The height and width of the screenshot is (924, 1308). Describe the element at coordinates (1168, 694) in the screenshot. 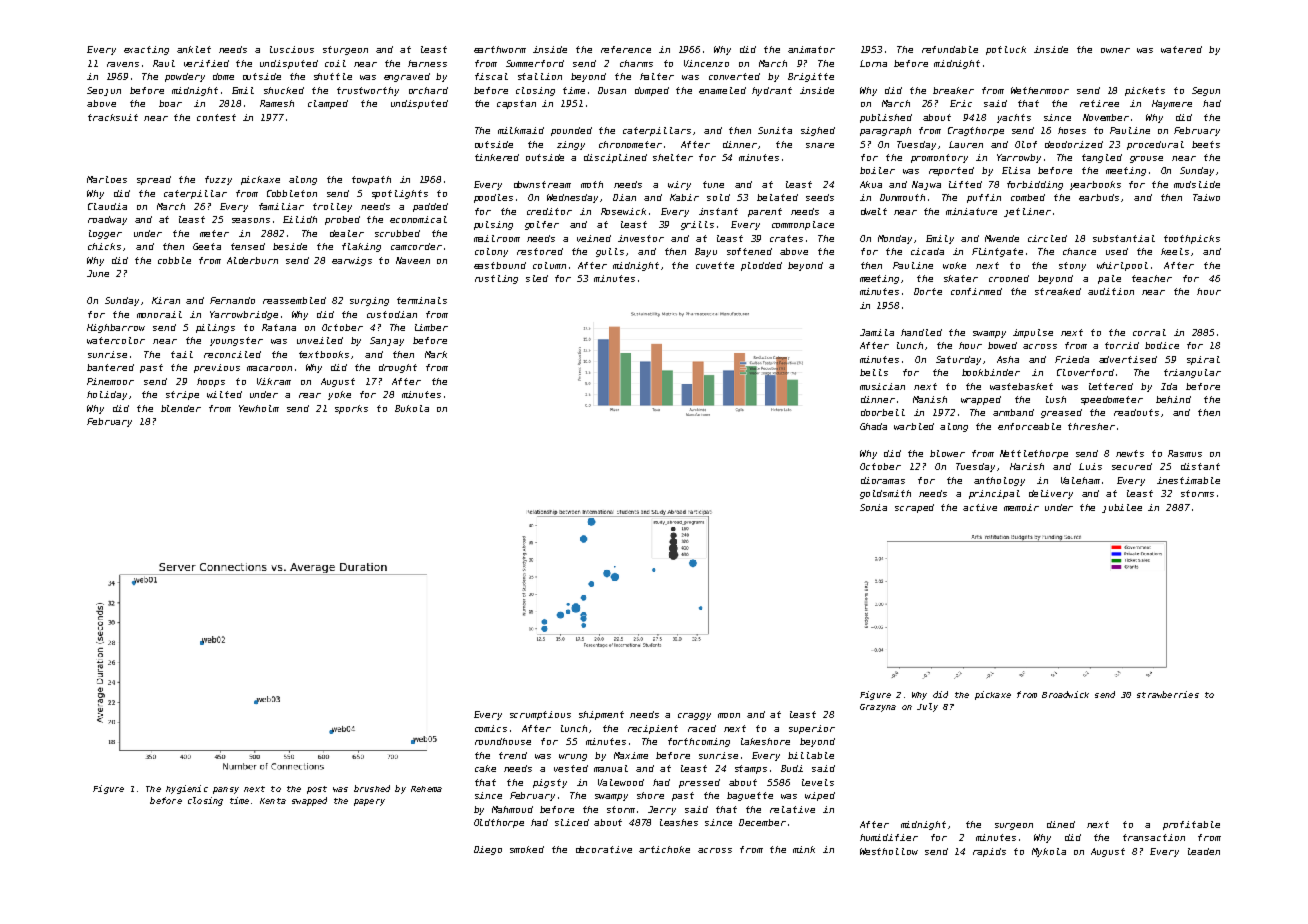

I see `strawberries` at that location.
